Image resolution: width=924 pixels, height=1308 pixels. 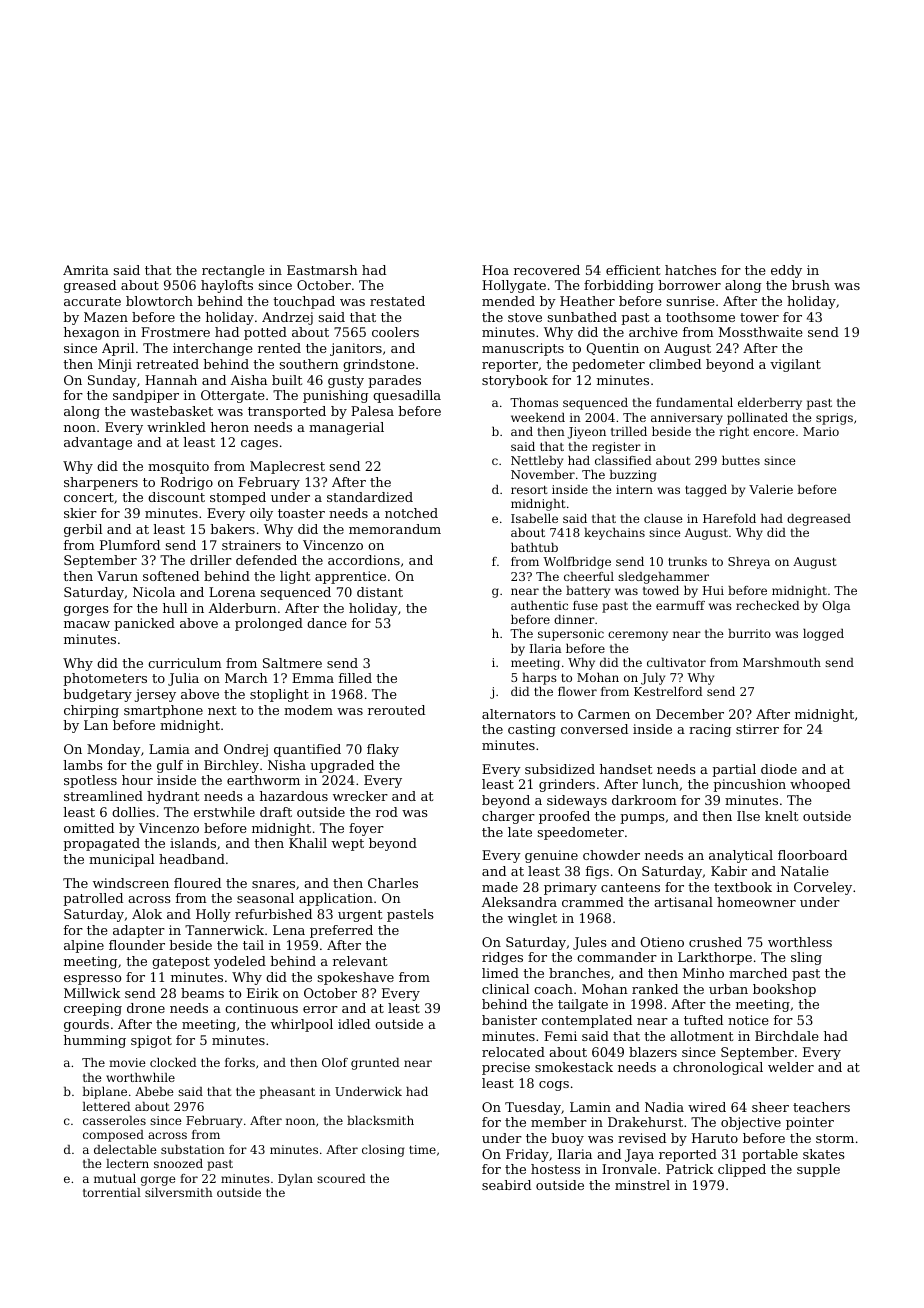 I want to click on distant, so click(x=380, y=592).
